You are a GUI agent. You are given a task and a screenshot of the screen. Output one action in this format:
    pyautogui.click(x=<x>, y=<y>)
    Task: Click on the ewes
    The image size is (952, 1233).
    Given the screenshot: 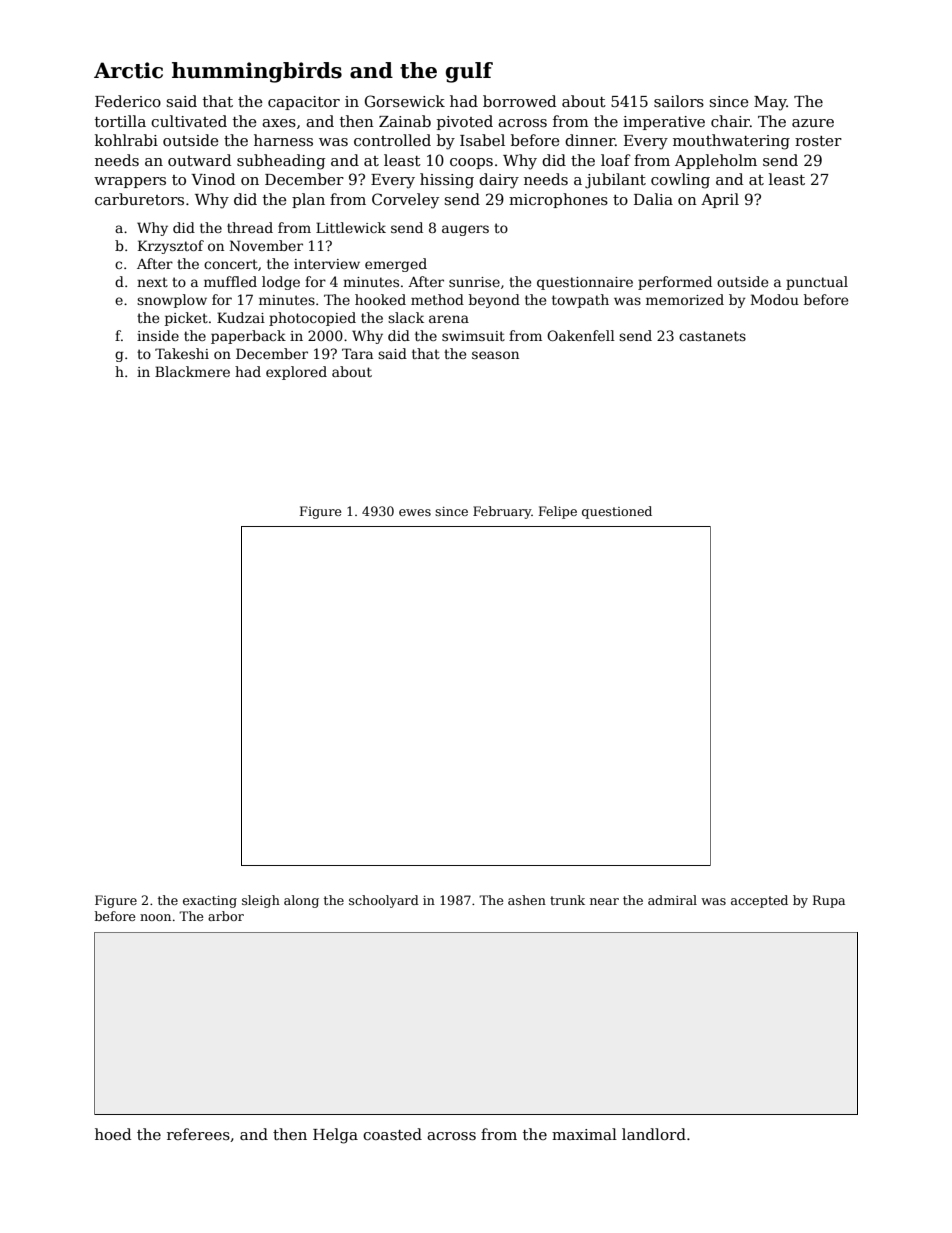 What is the action you would take?
    pyautogui.click(x=415, y=512)
